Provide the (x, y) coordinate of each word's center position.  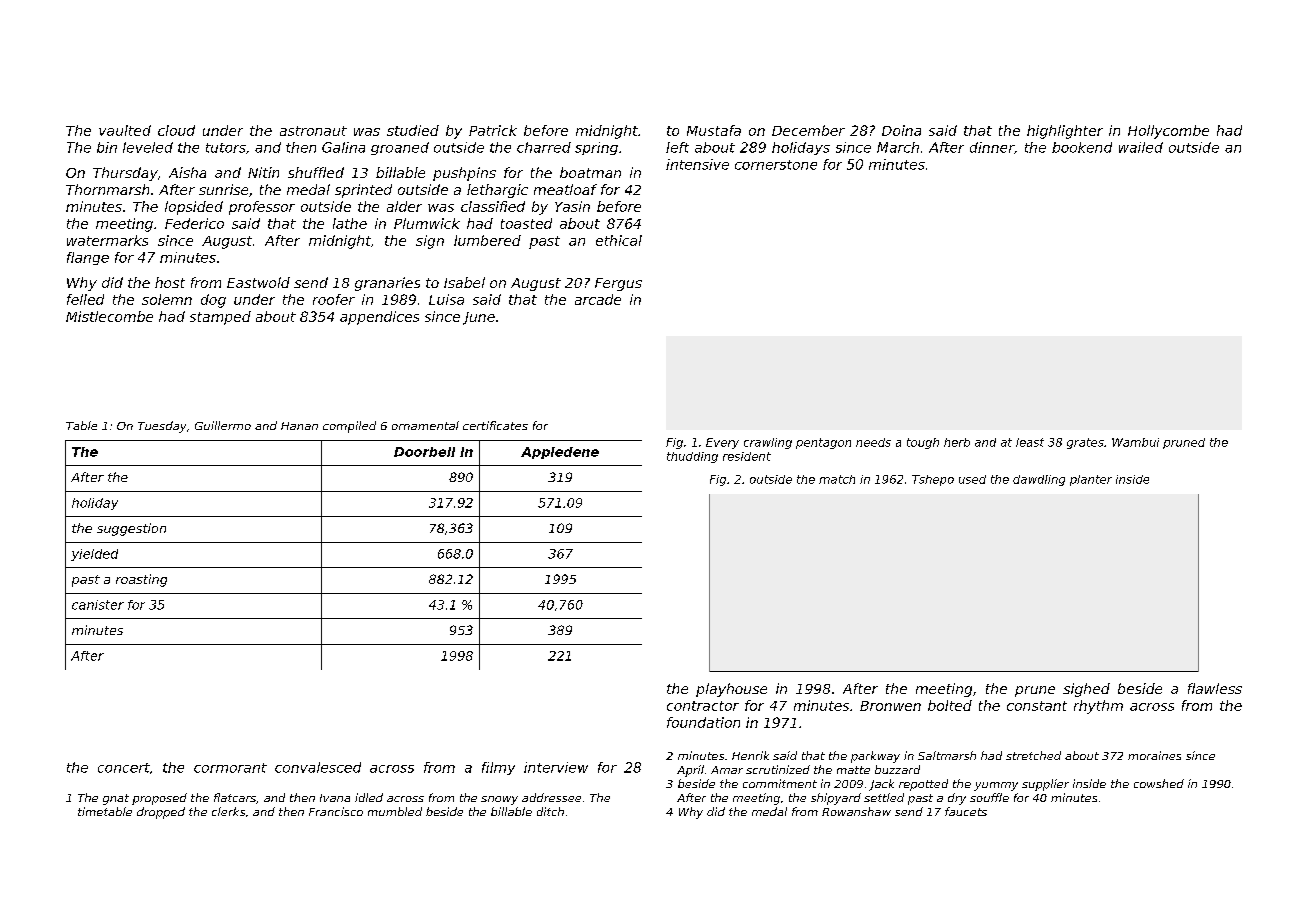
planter (1091, 480)
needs (873, 442)
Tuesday (162, 427)
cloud (176, 130)
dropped (161, 813)
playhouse (731, 690)
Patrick (493, 130)
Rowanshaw (856, 811)
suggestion (131, 529)
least (1030, 442)
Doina (901, 130)
